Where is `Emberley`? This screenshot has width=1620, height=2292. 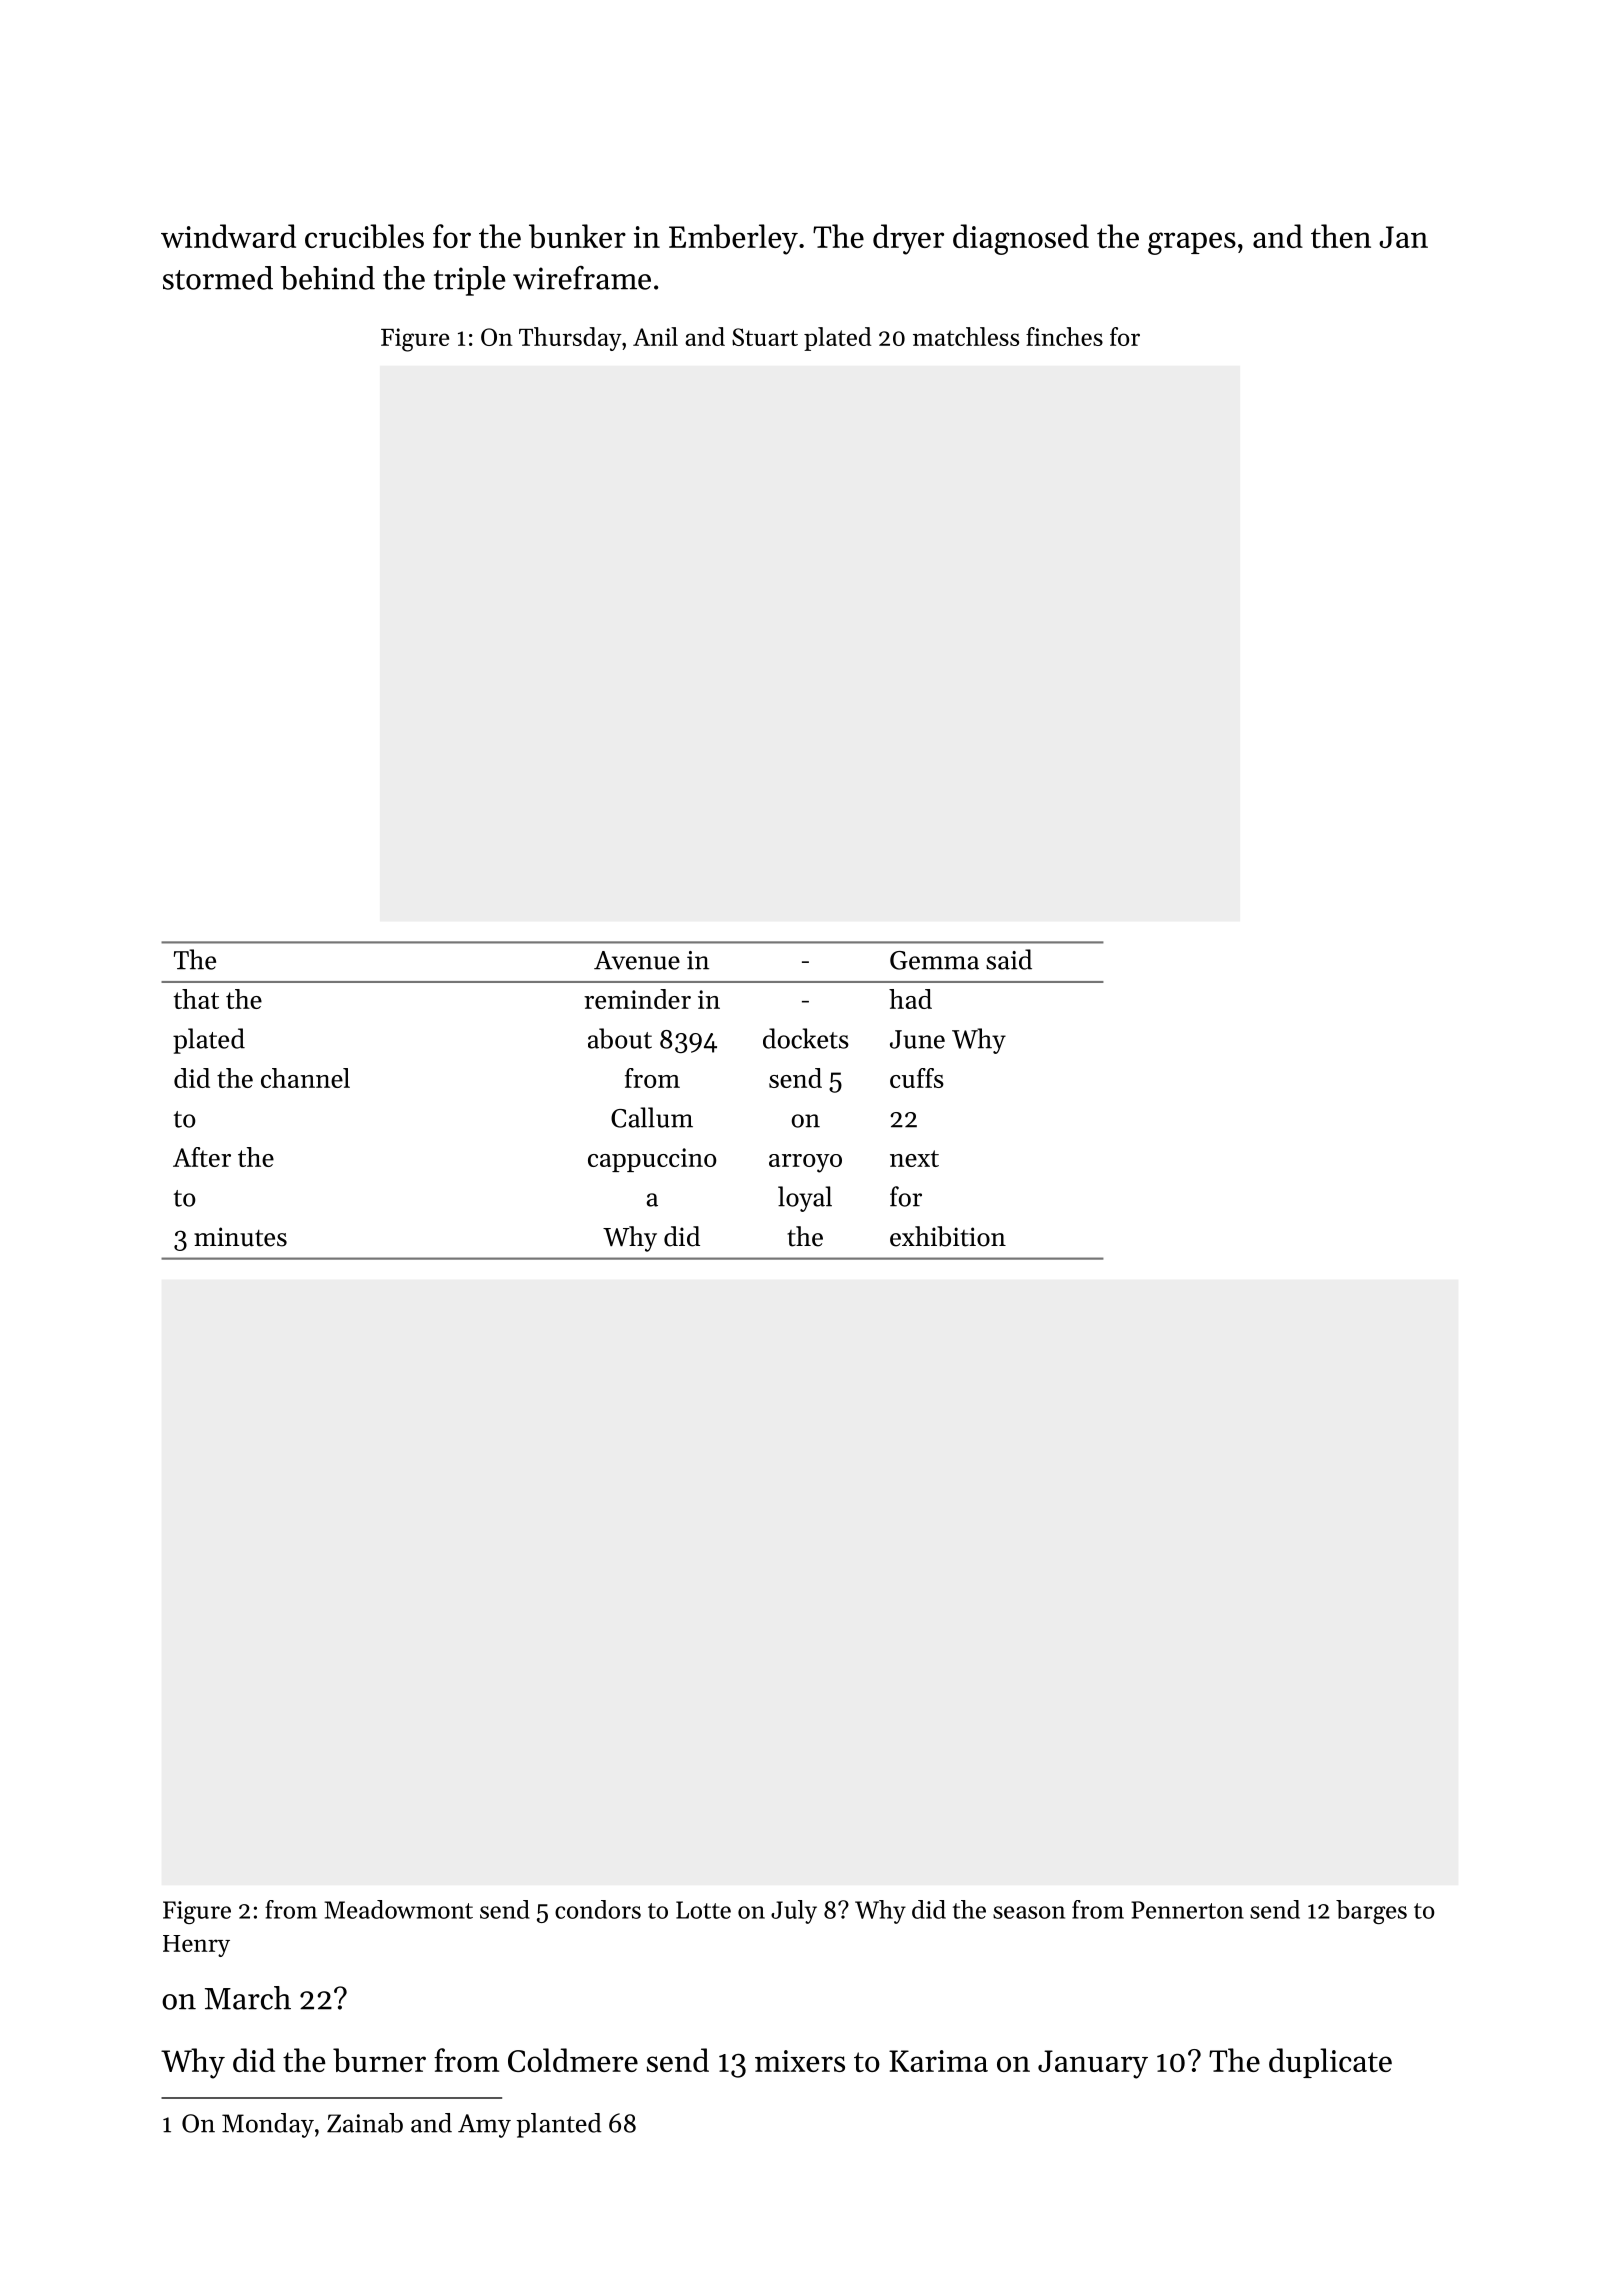 Emberley is located at coordinates (733, 239).
